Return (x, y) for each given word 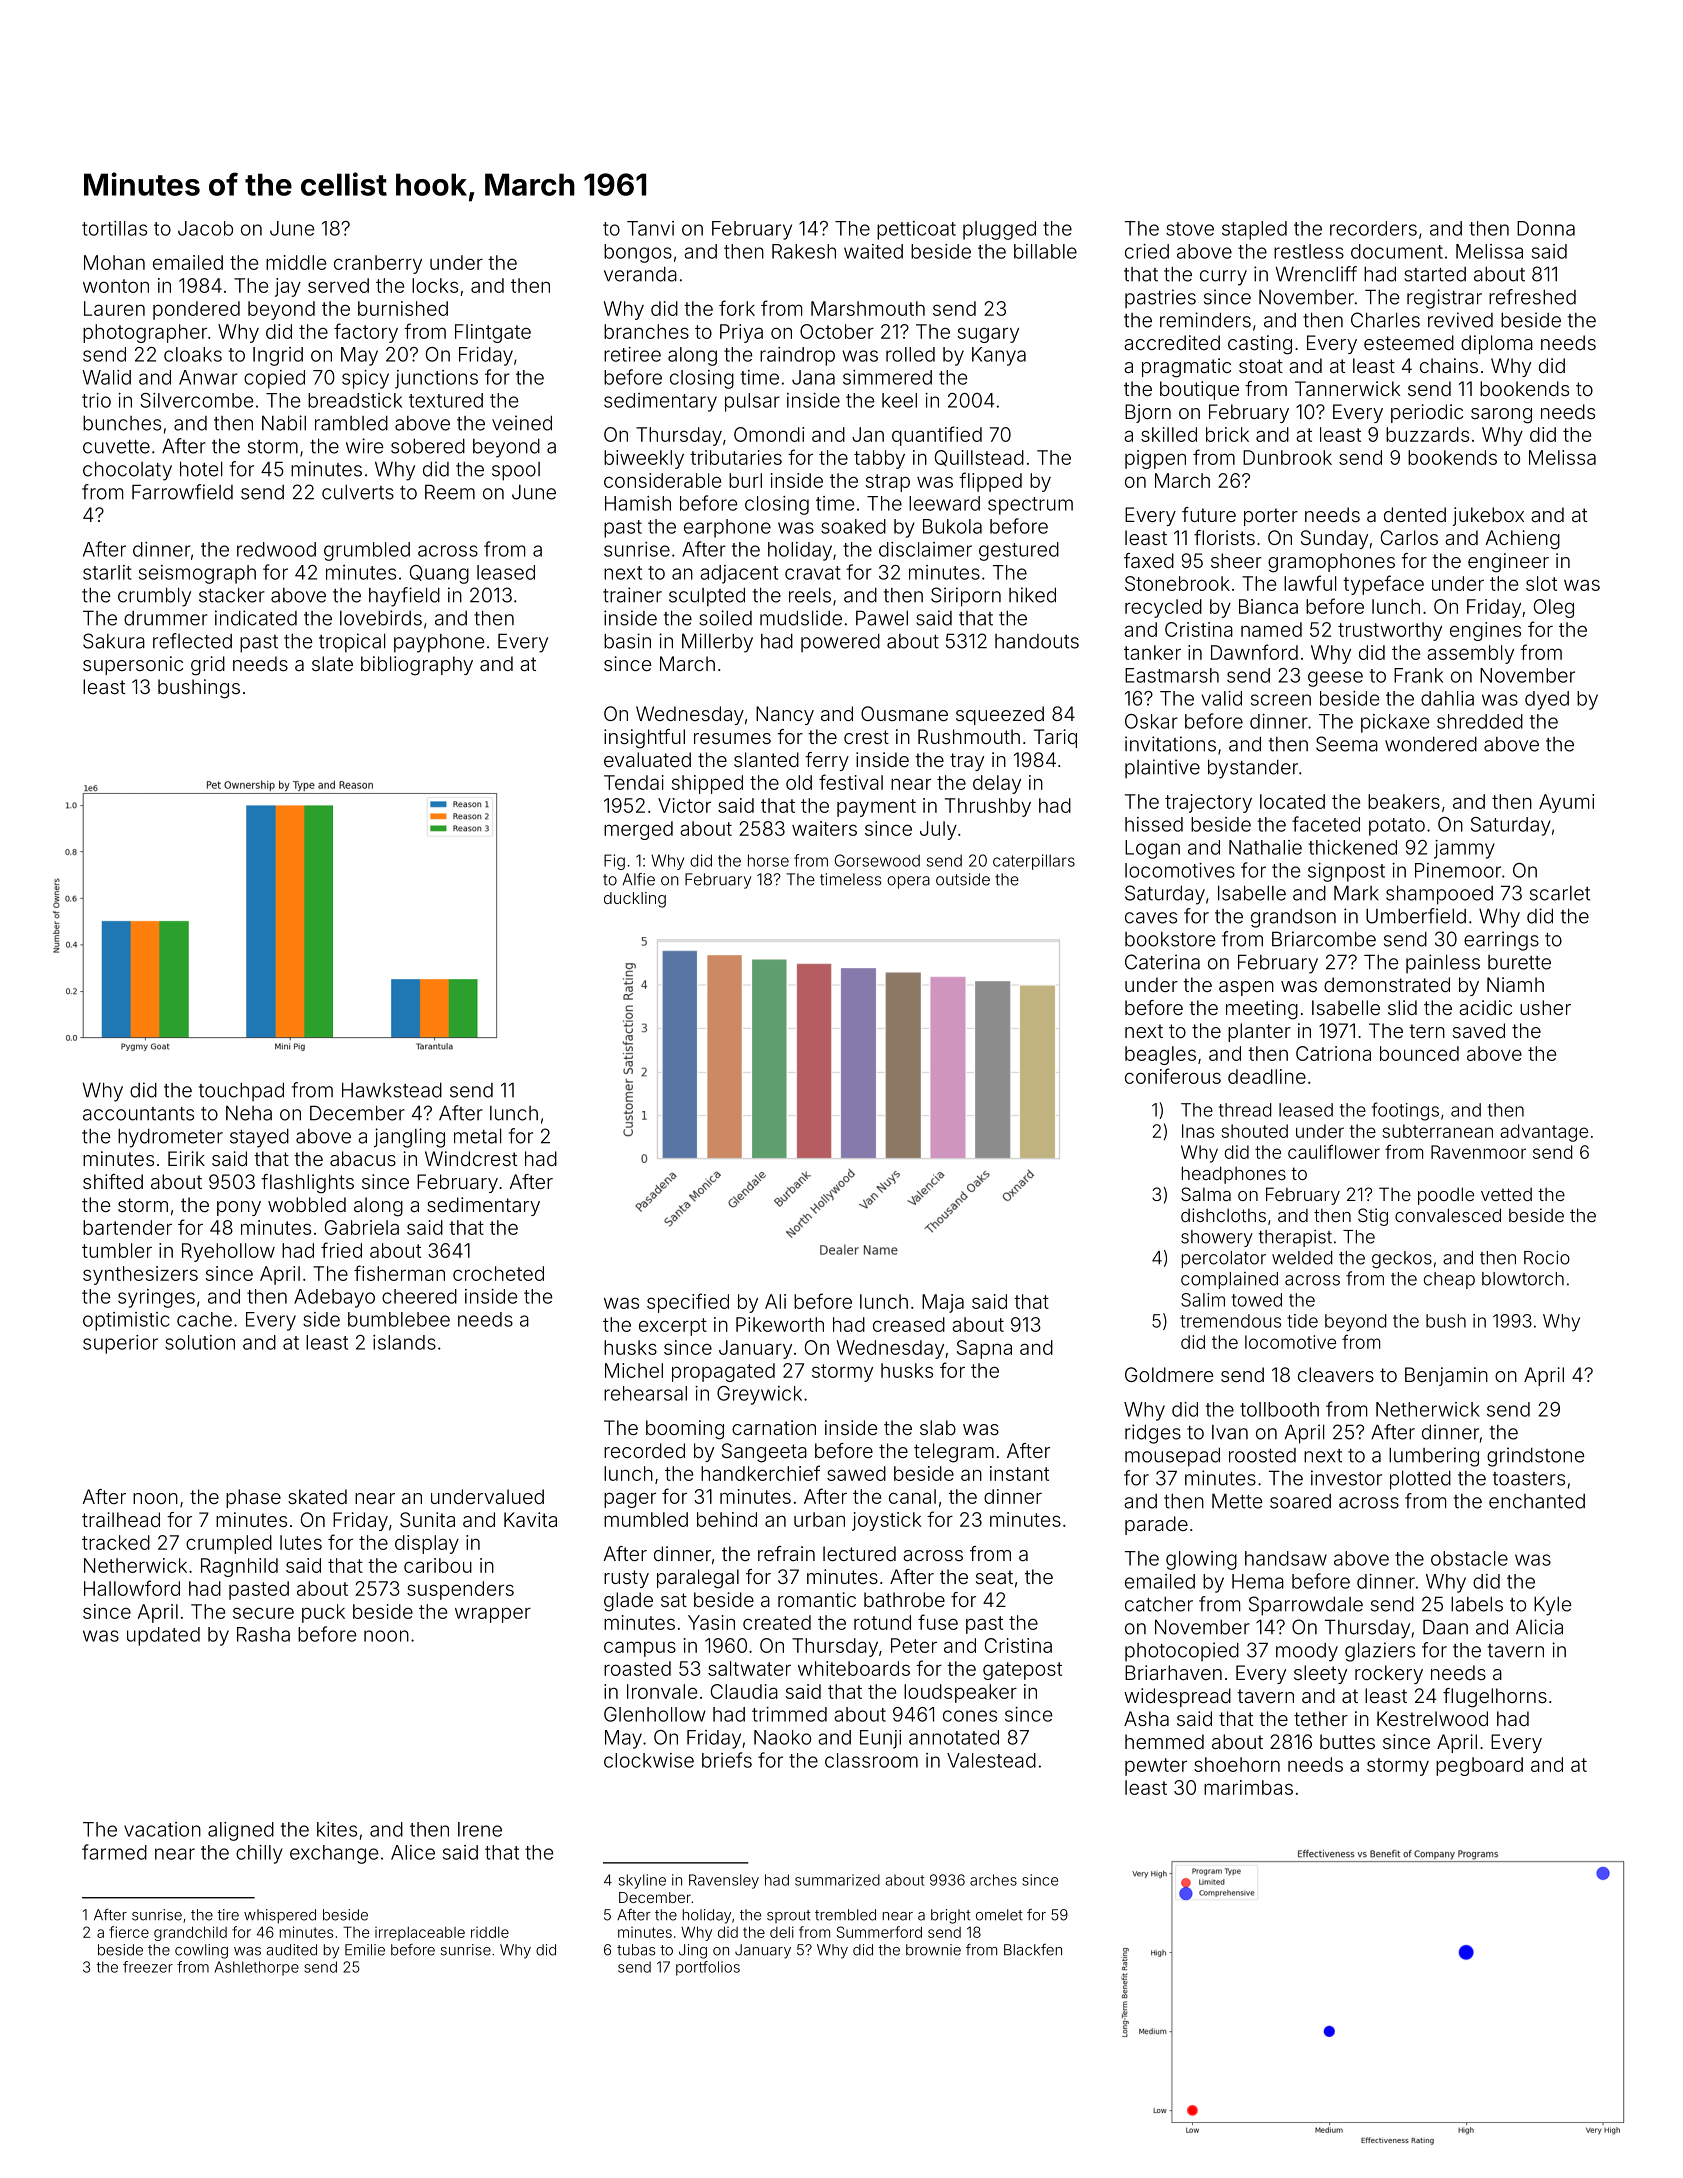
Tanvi (650, 228)
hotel (201, 469)
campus (640, 1649)
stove (1190, 229)
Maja (943, 1303)
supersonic (133, 665)
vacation (162, 1829)
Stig (1373, 1217)
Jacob (205, 228)
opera (908, 882)
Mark (1356, 893)
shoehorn (1237, 1764)
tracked (116, 1542)
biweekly (644, 459)
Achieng (1522, 540)
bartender (127, 1227)
